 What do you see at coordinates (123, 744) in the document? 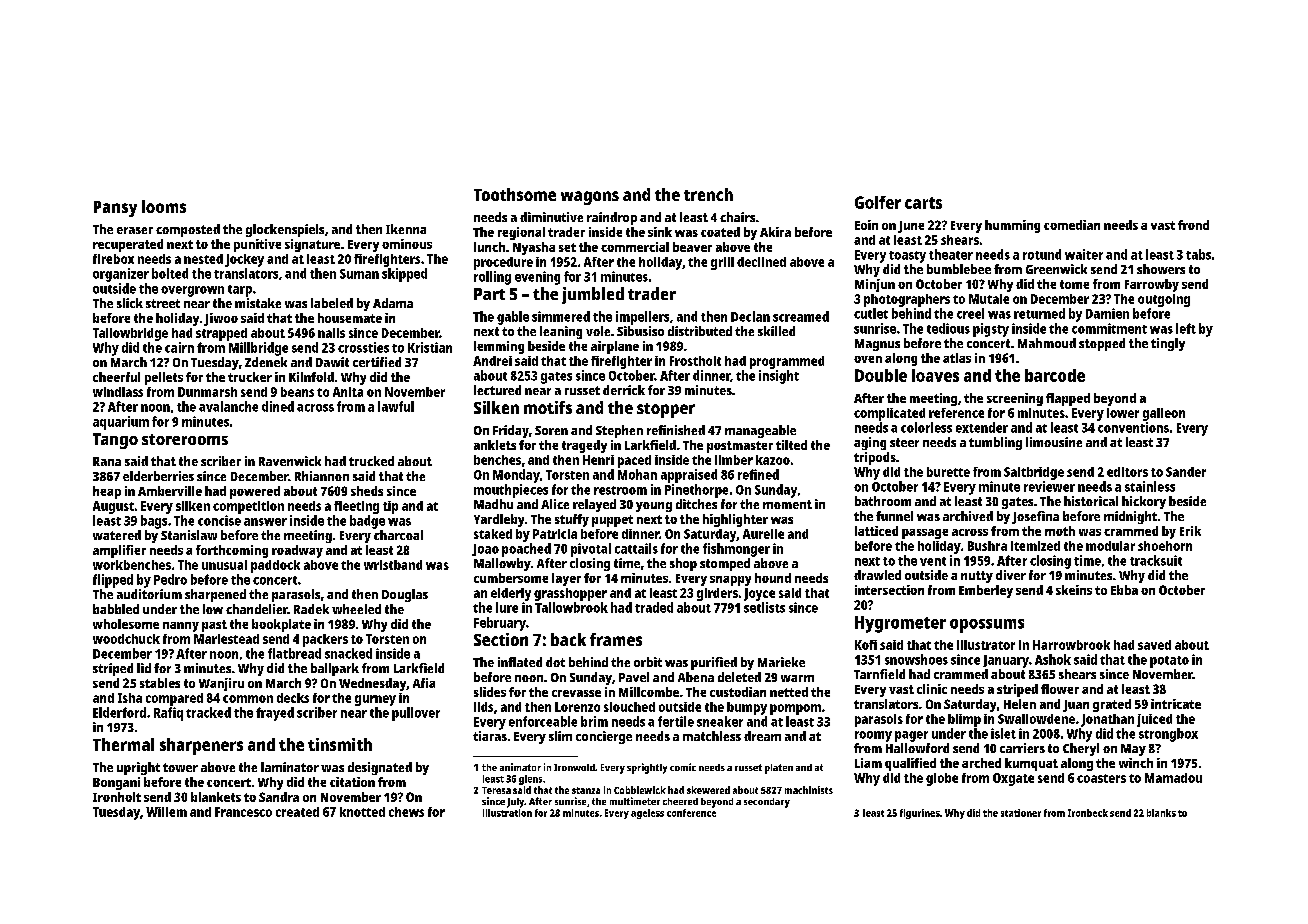
I see `Thermal` at bounding box center [123, 744].
